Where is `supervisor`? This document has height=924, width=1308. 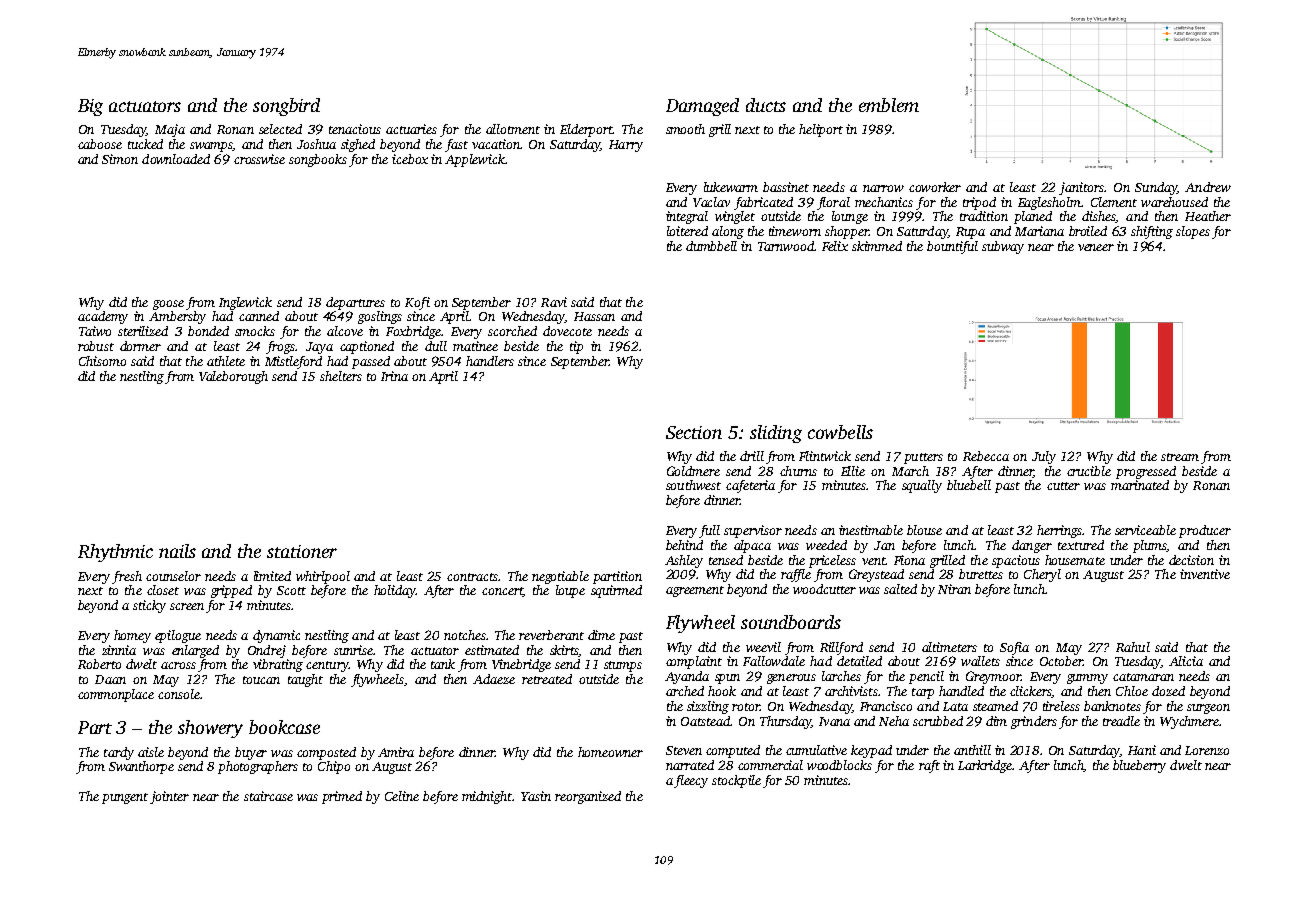
supervisor is located at coordinates (753, 531).
